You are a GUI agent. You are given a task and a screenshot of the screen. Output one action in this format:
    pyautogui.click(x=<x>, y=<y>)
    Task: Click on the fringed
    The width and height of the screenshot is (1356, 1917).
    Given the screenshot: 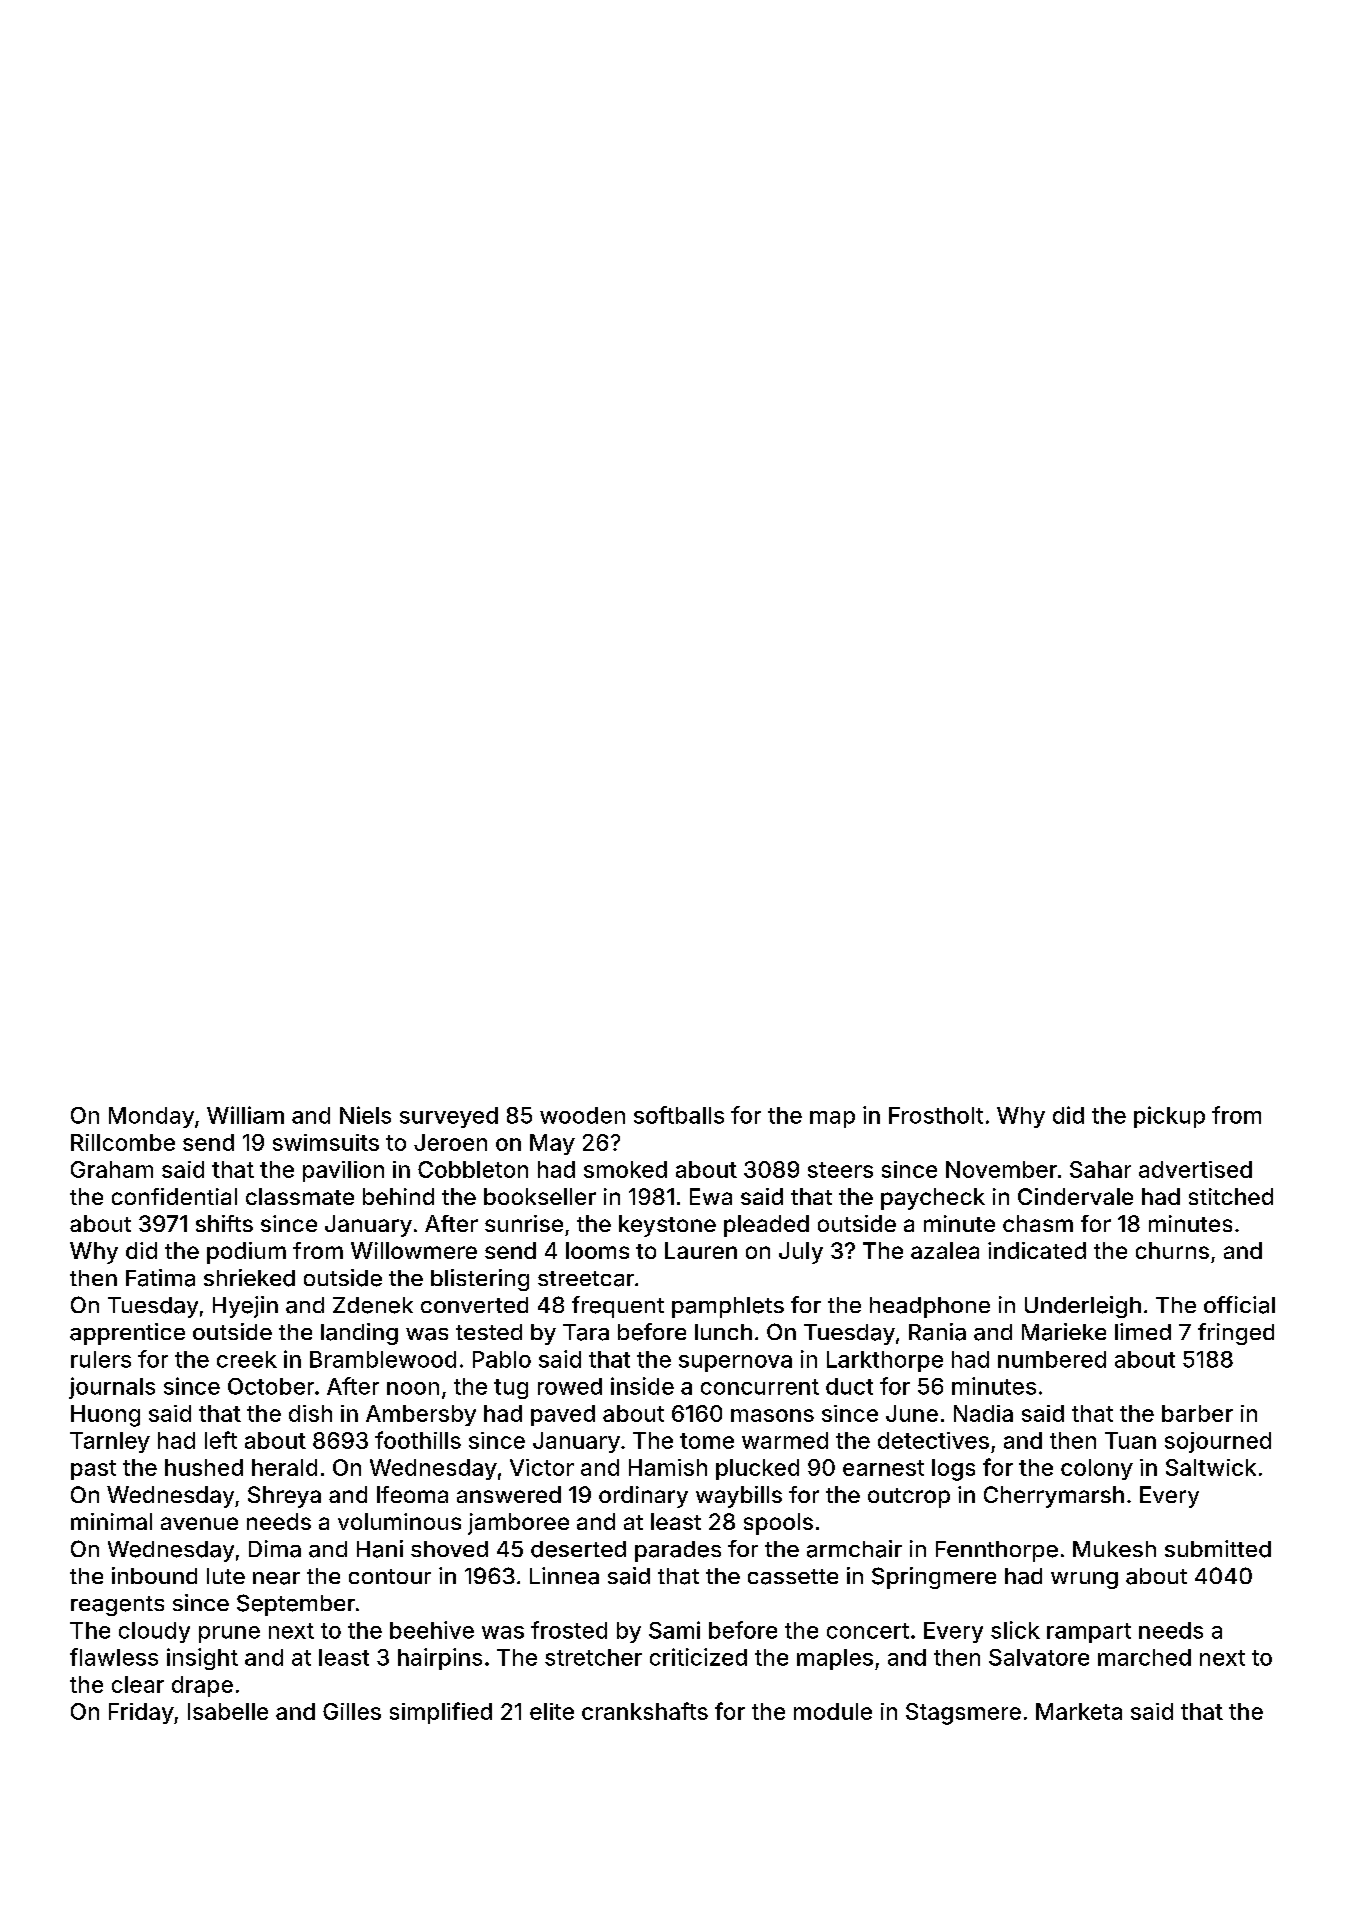 What is the action you would take?
    pyautogui.click(x=1236, y=1334)
